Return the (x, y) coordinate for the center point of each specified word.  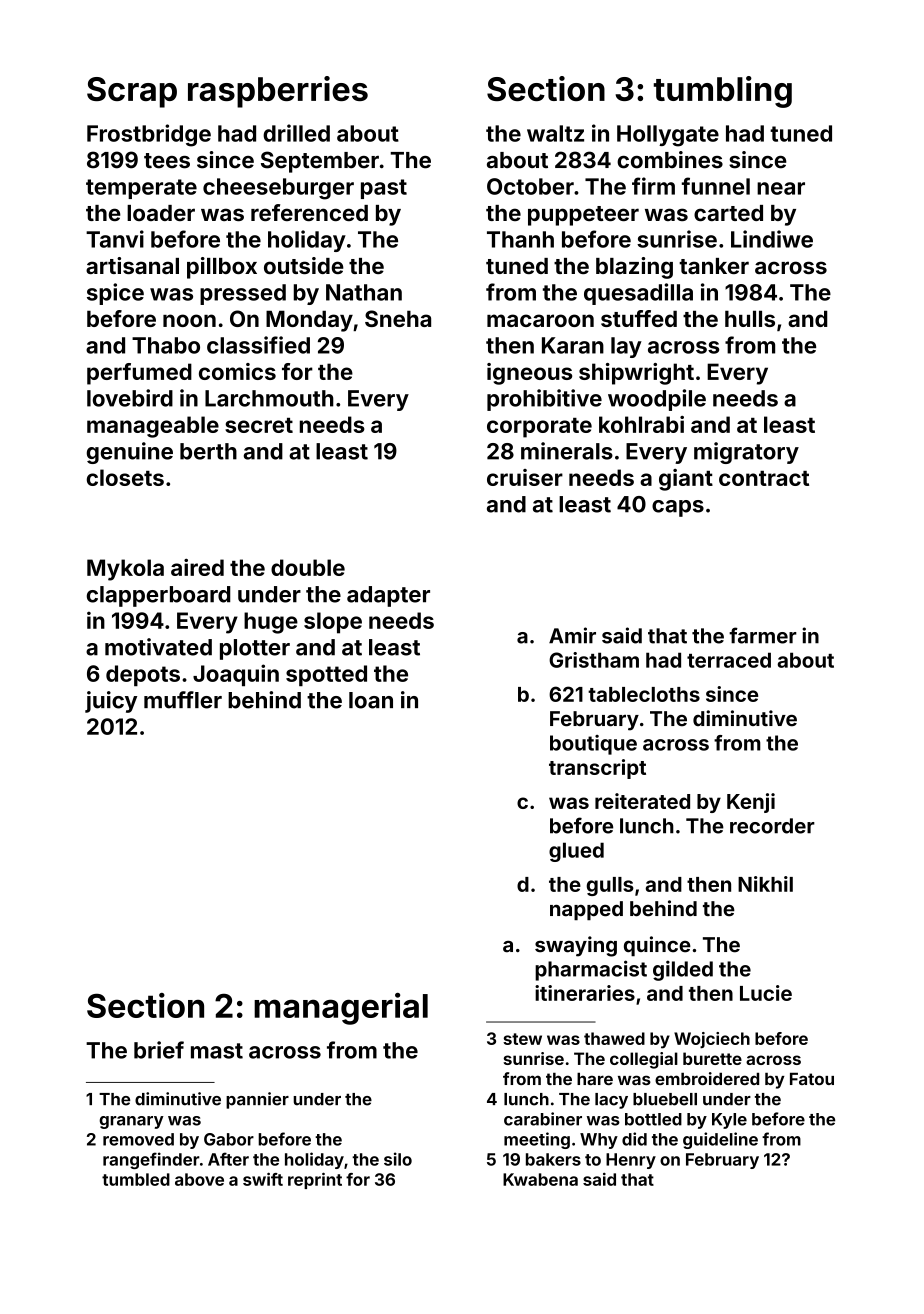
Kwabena (540, 1179)
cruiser (525, 477)
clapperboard (158, 596)
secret (259, 425)
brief (159, 1050)
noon (189, 320)
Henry (631, 1161)
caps (678, 508)
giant (686, 480)
